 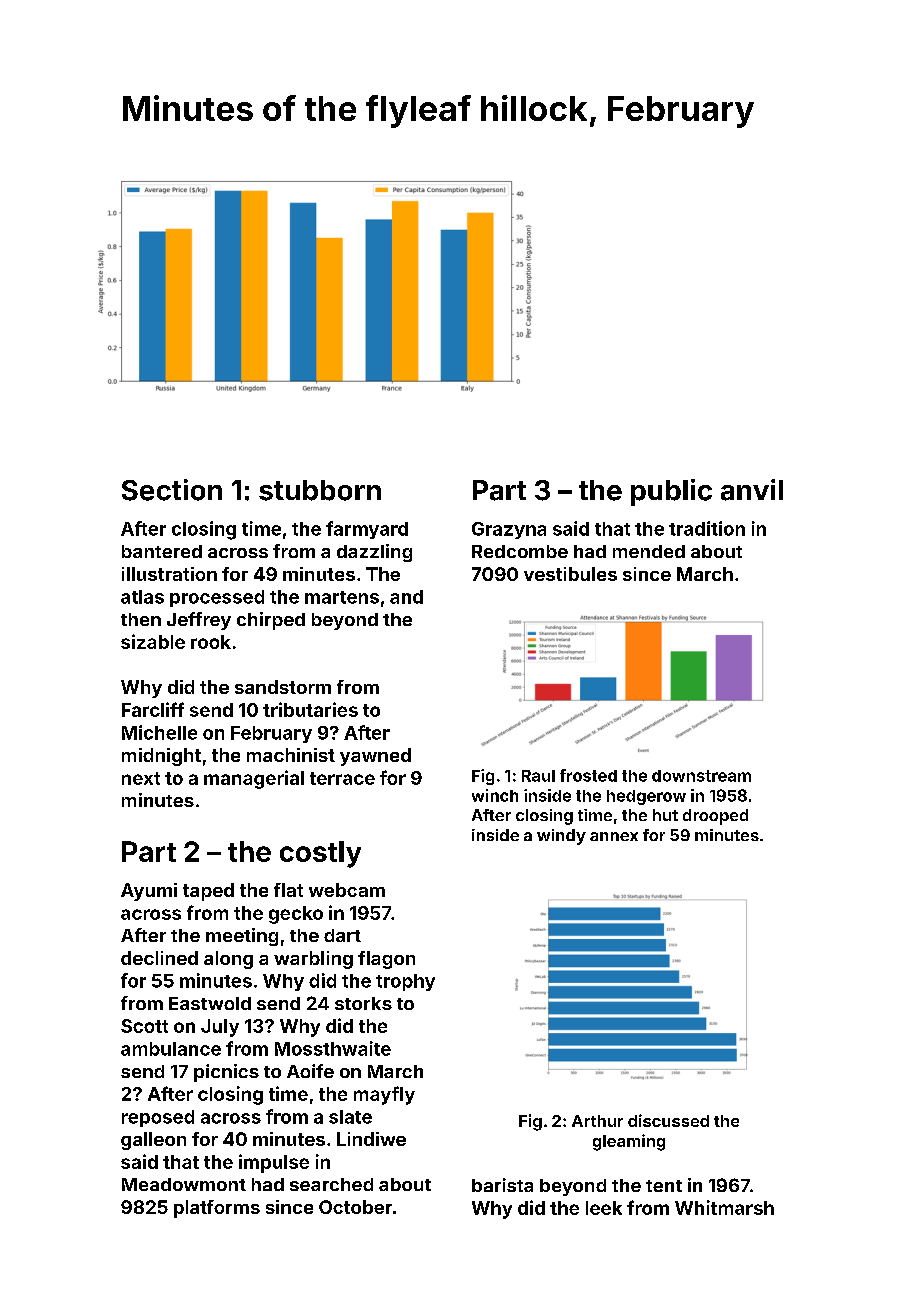 I want to click on platforms, so click(x=217, y=1209).
